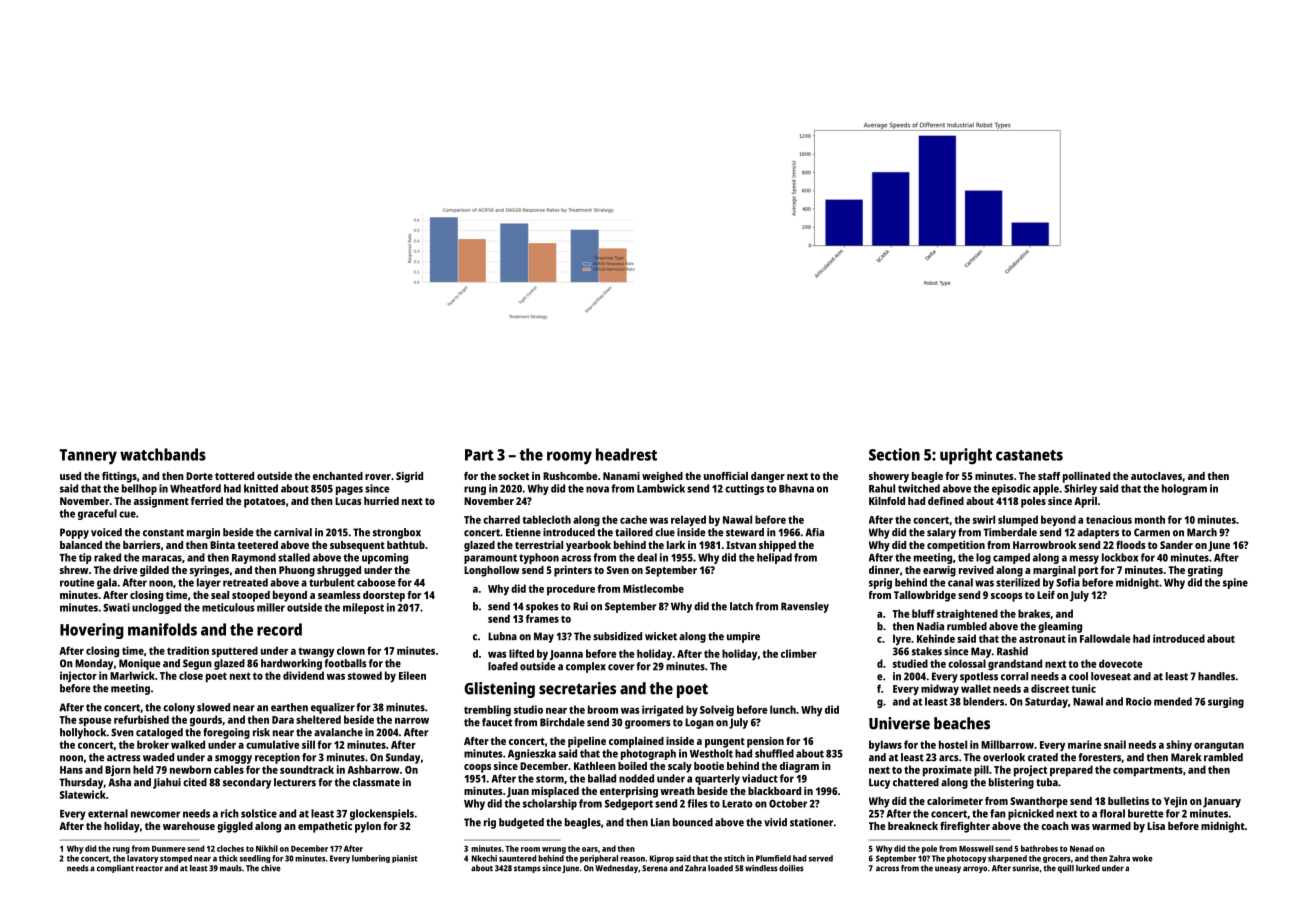 This screenshot has height=924, width=1308. I want to click on pianist, so click(404, 859).
